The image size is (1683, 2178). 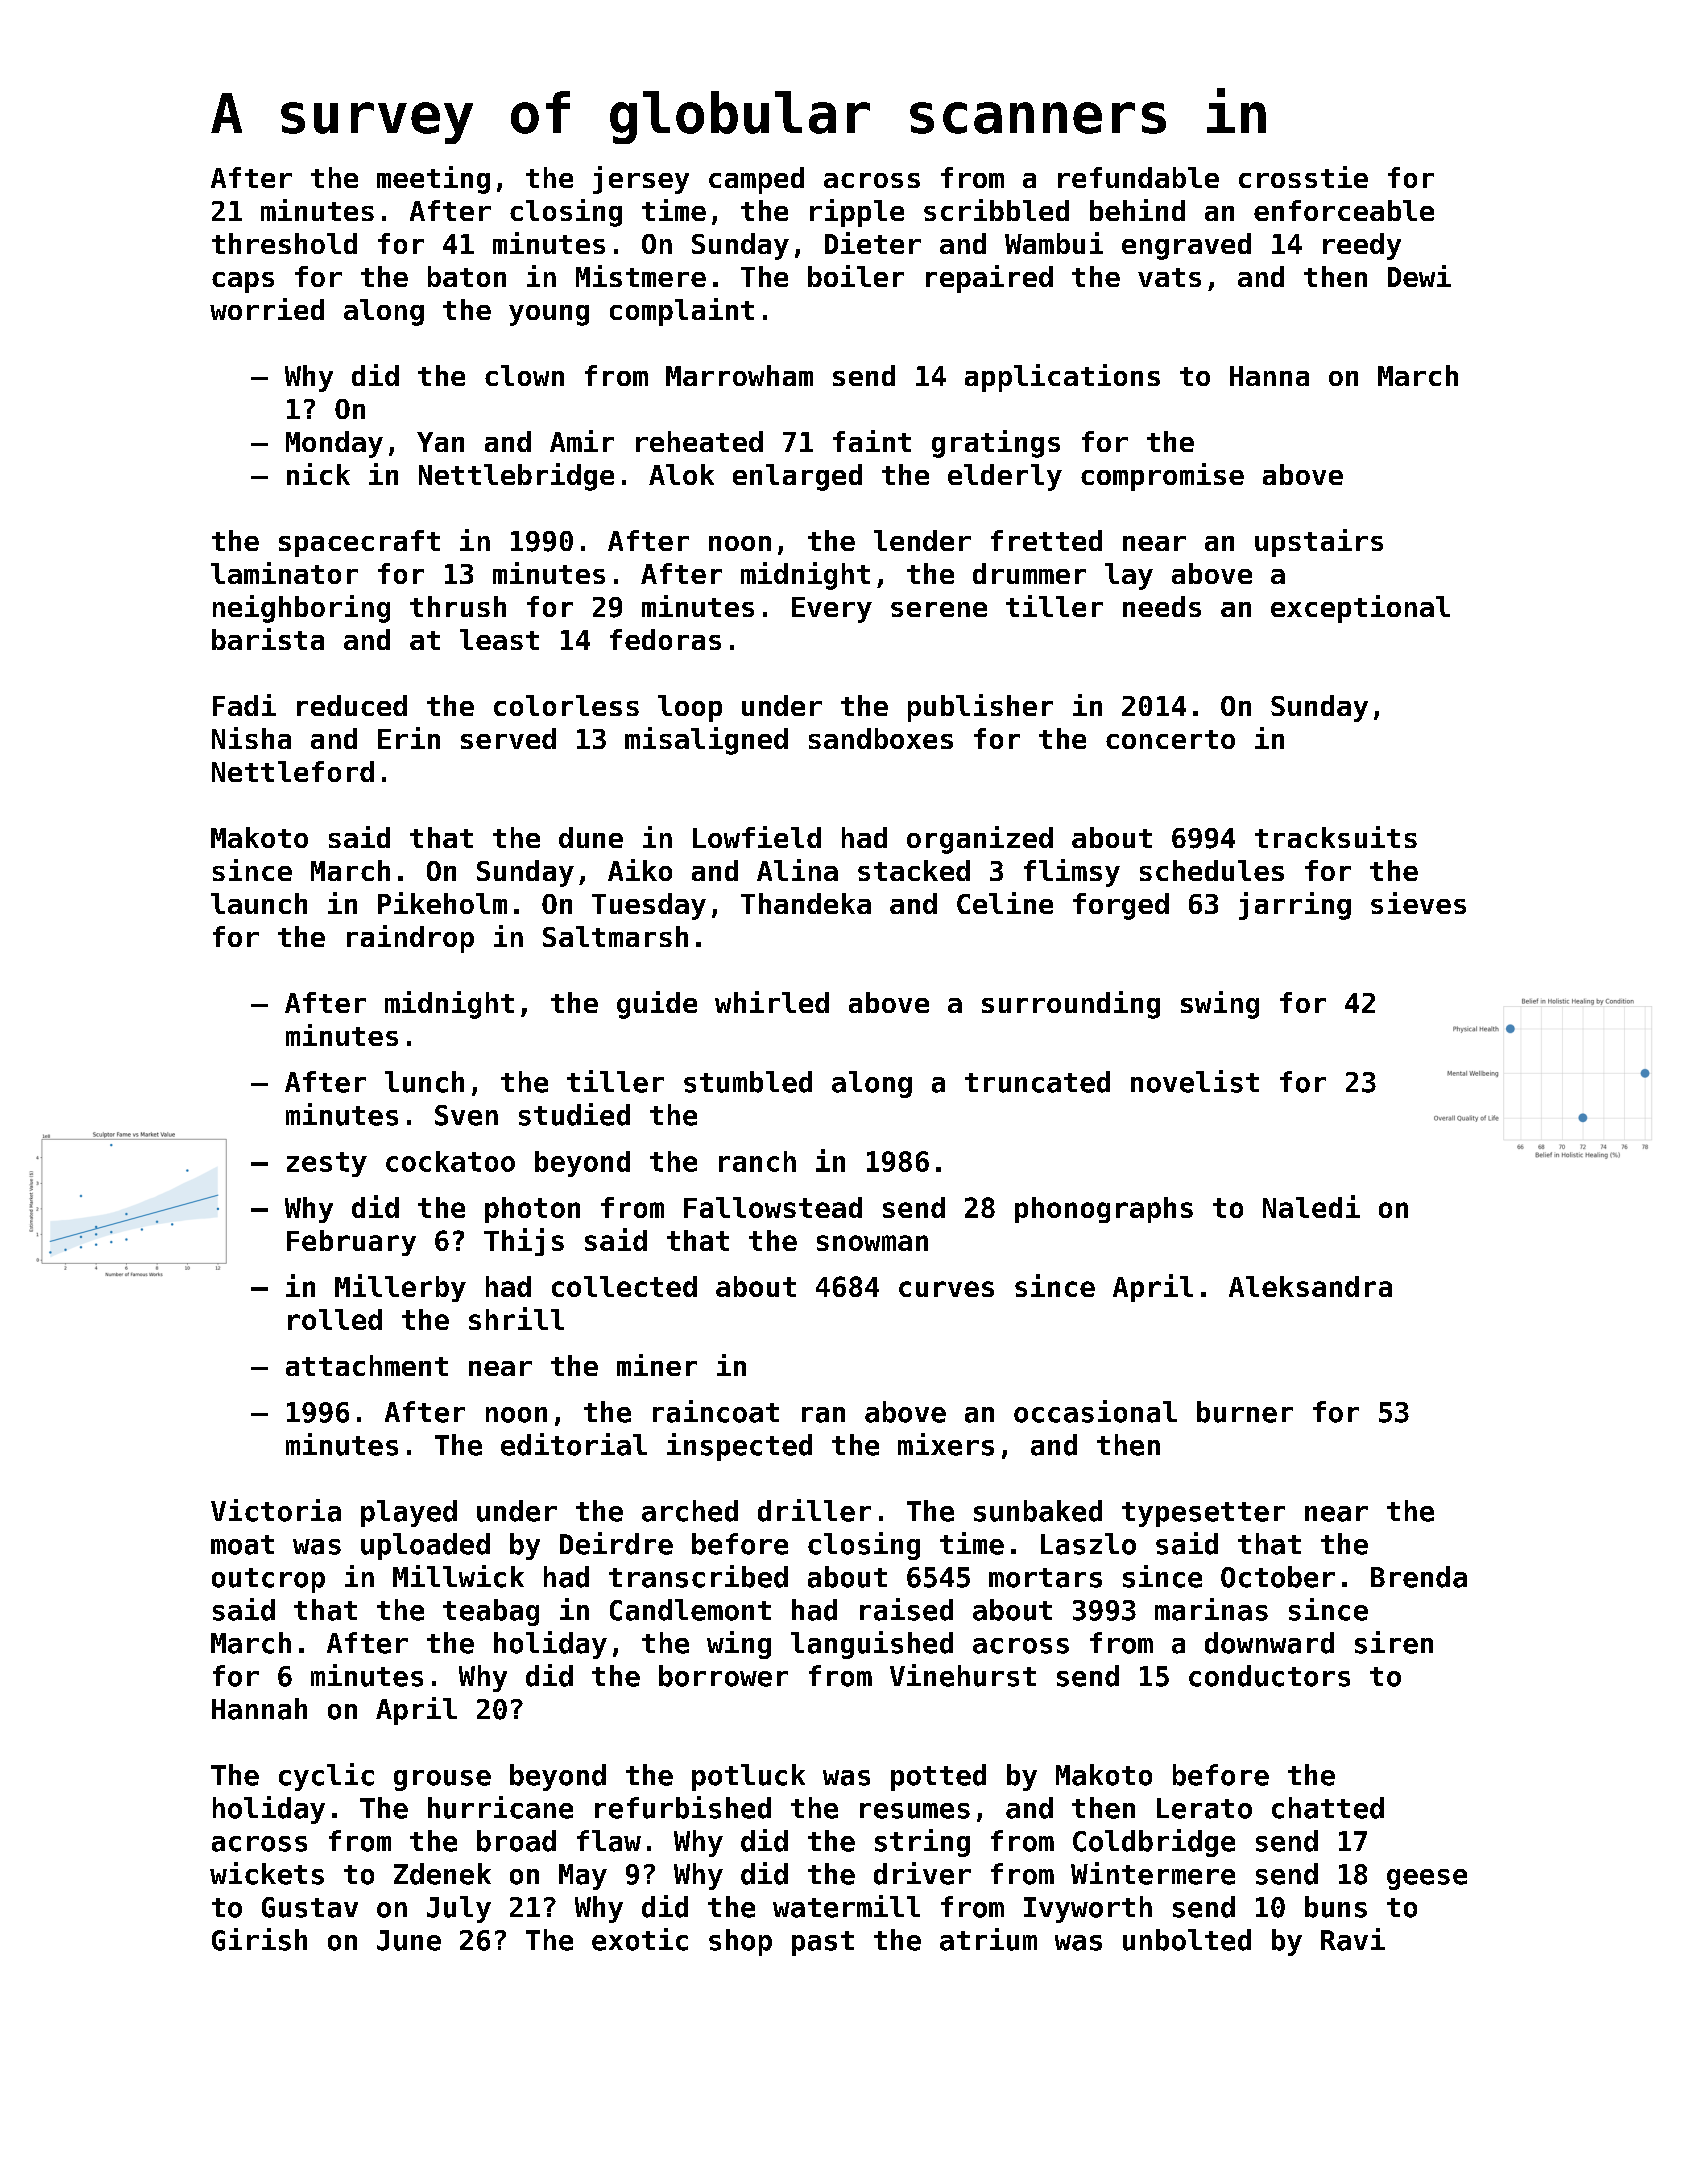 I want to click on cockatoo, so click(x=450, y=1161).
